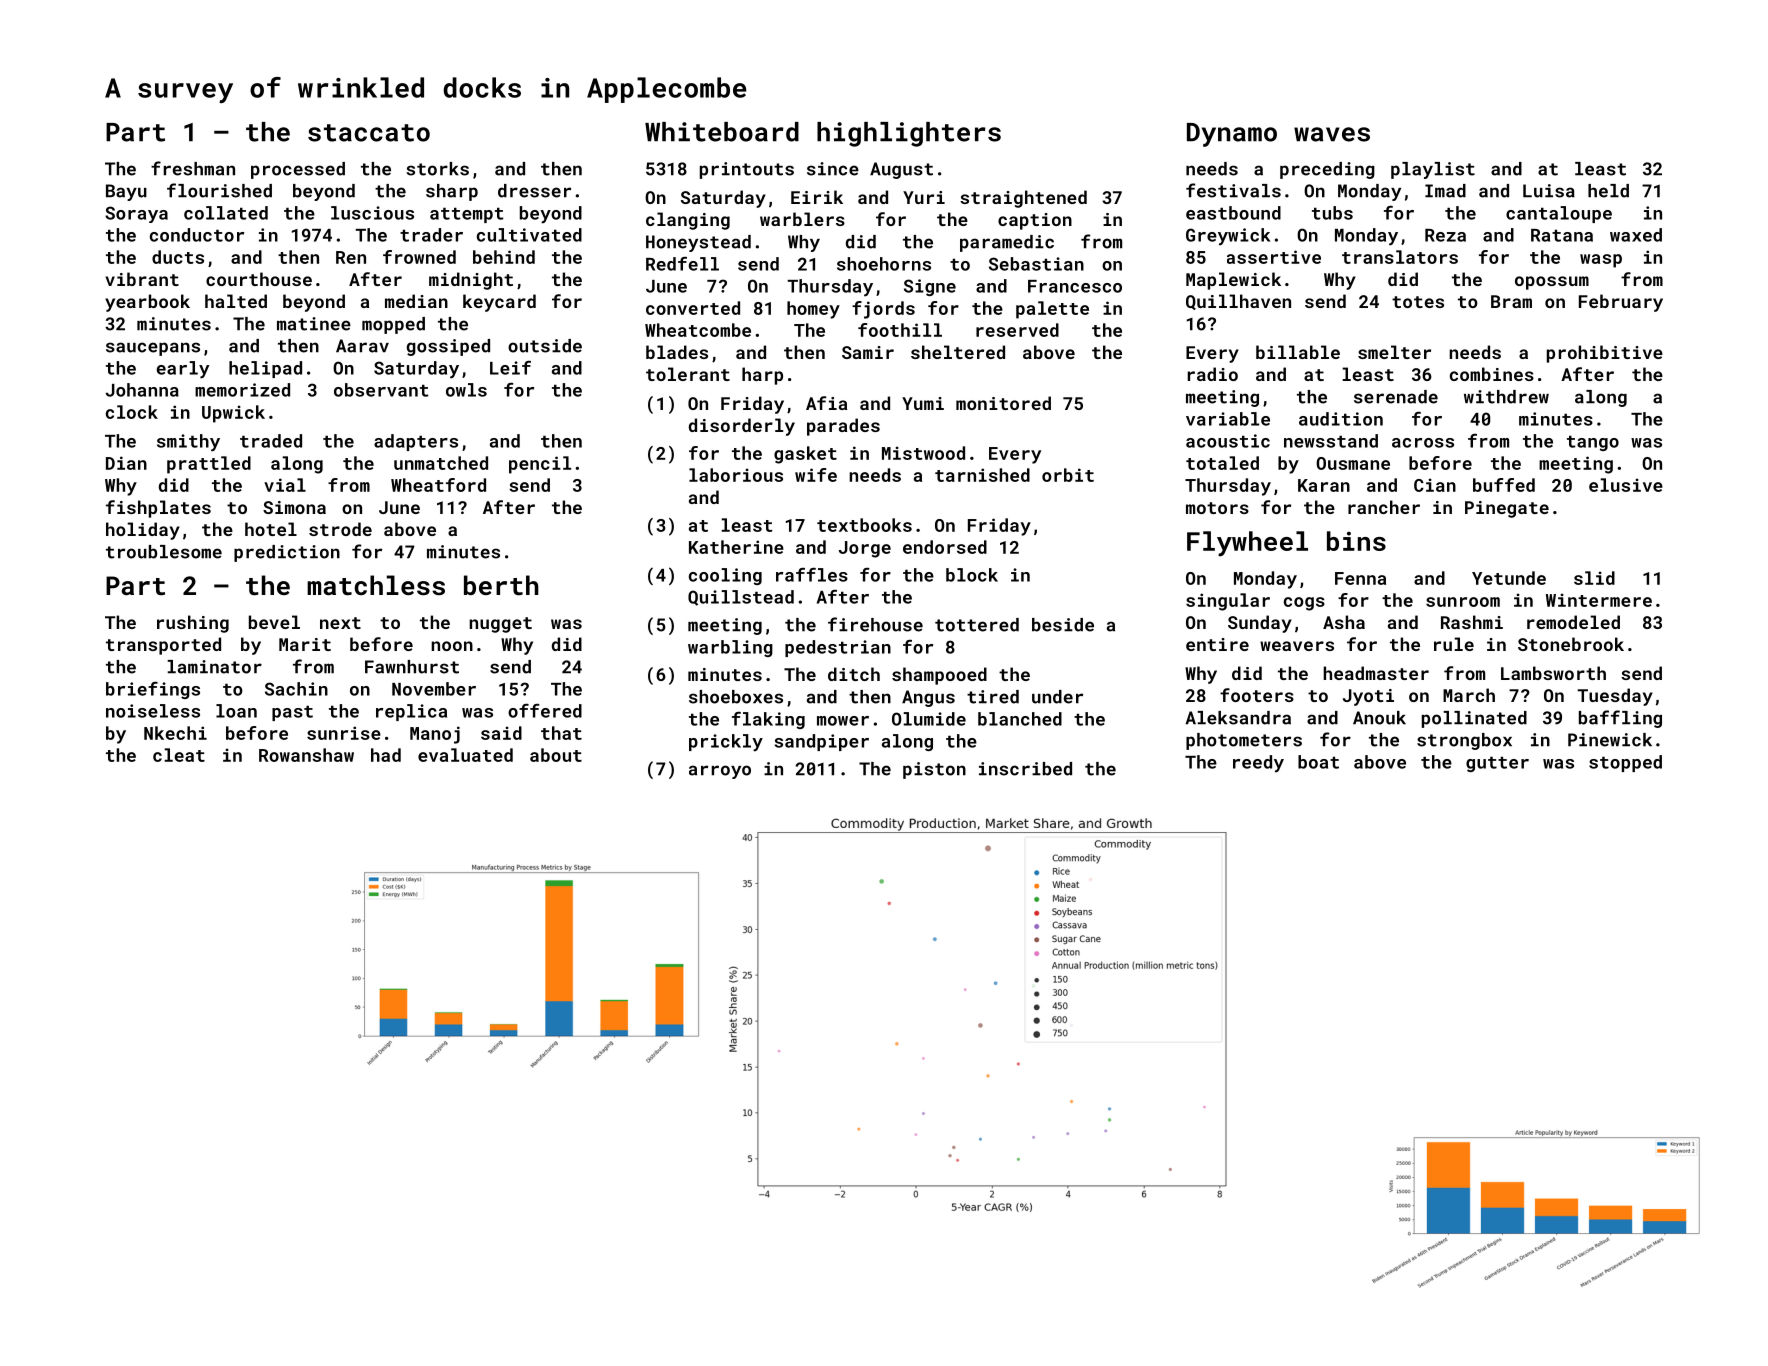  Describe the element at coordinates (386, 755) in the screenshot. I see `had` at that location.
